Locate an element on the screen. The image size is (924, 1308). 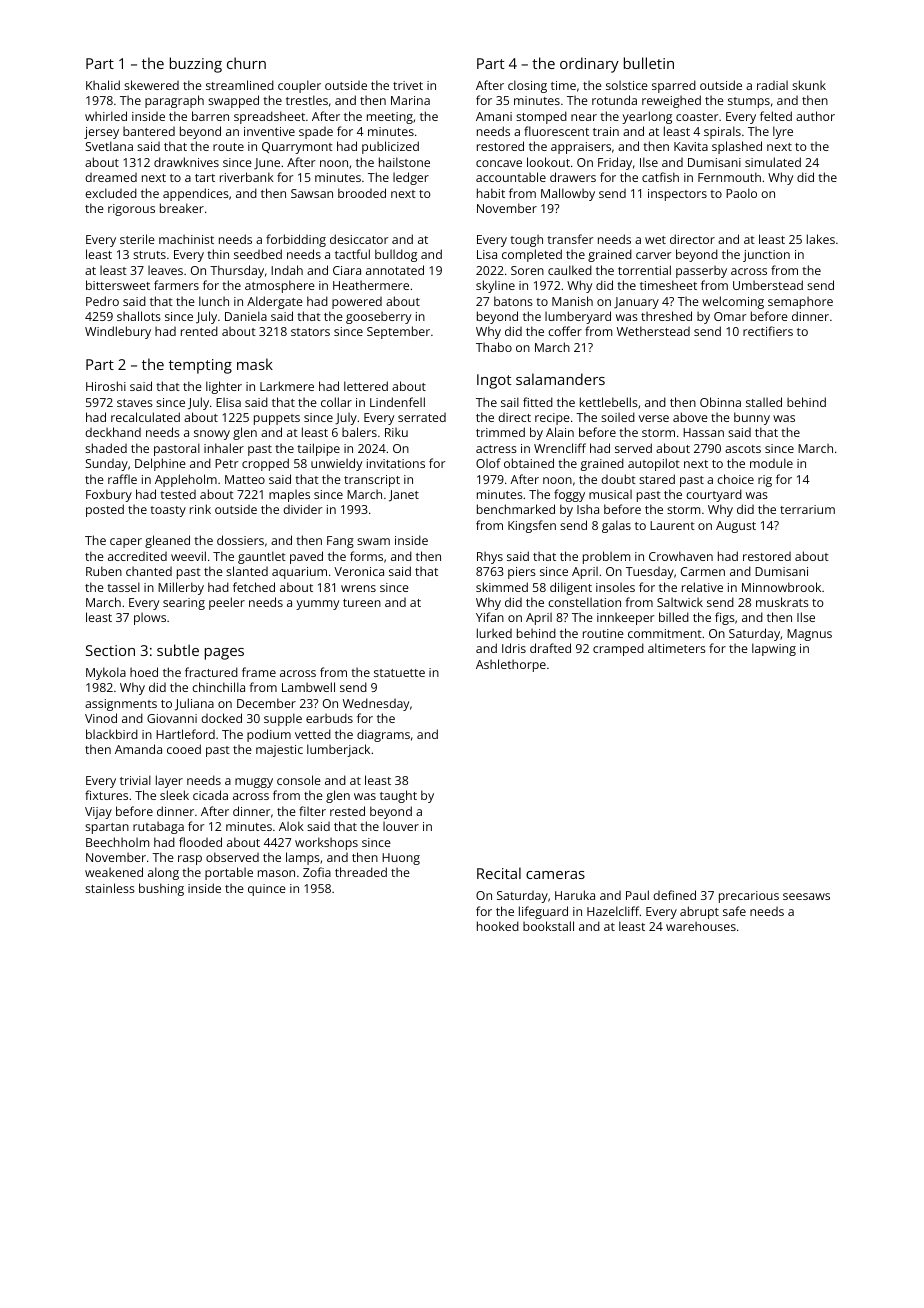
salamanders is located at coordinates (560, 379).
